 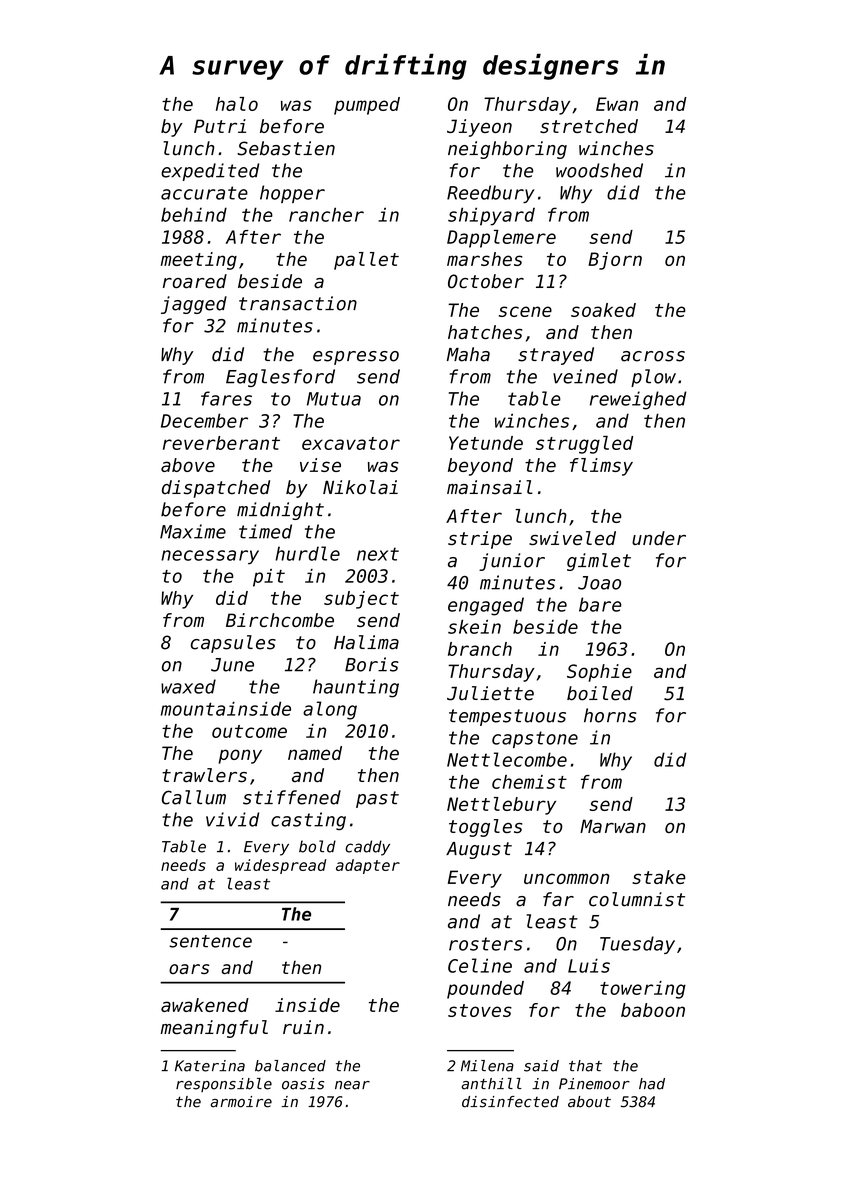 What do you see at coordinates (241, 1102) in the screenshot?
I see `armoire` at bounding box center [241, 1102].
